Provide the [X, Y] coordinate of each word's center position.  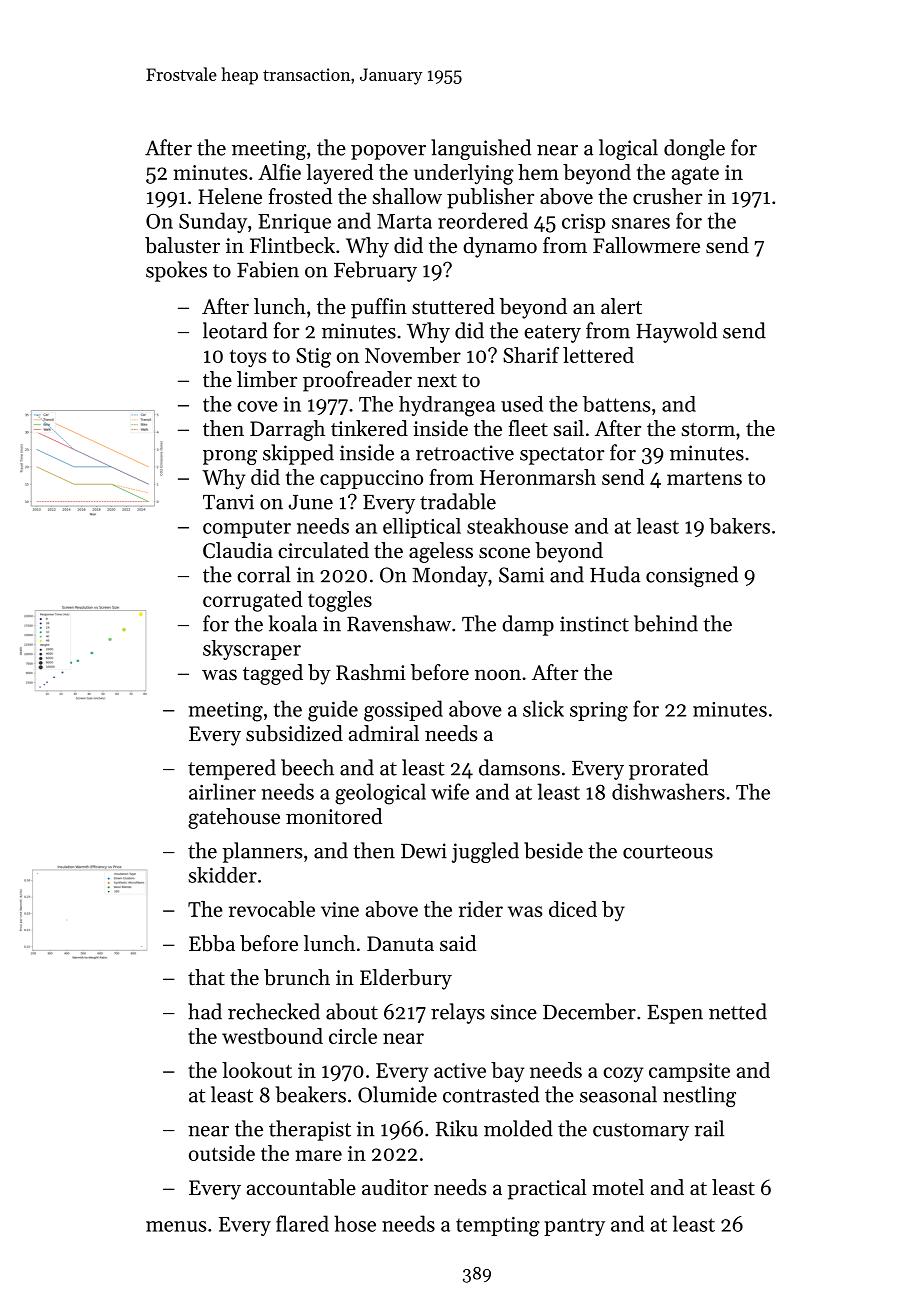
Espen [675, 1014]
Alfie [279, 172]
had [205, 1011]
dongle [694, 149]
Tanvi [228, 502]
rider [481, 909]
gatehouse [234, 818]
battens [616, 404]
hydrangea [447, 406]
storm [708, 430]
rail [709, 1128]
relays [458, 1013]
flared [302, 1223]
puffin [379, 308]
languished [481, 149]
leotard [235, 330]
